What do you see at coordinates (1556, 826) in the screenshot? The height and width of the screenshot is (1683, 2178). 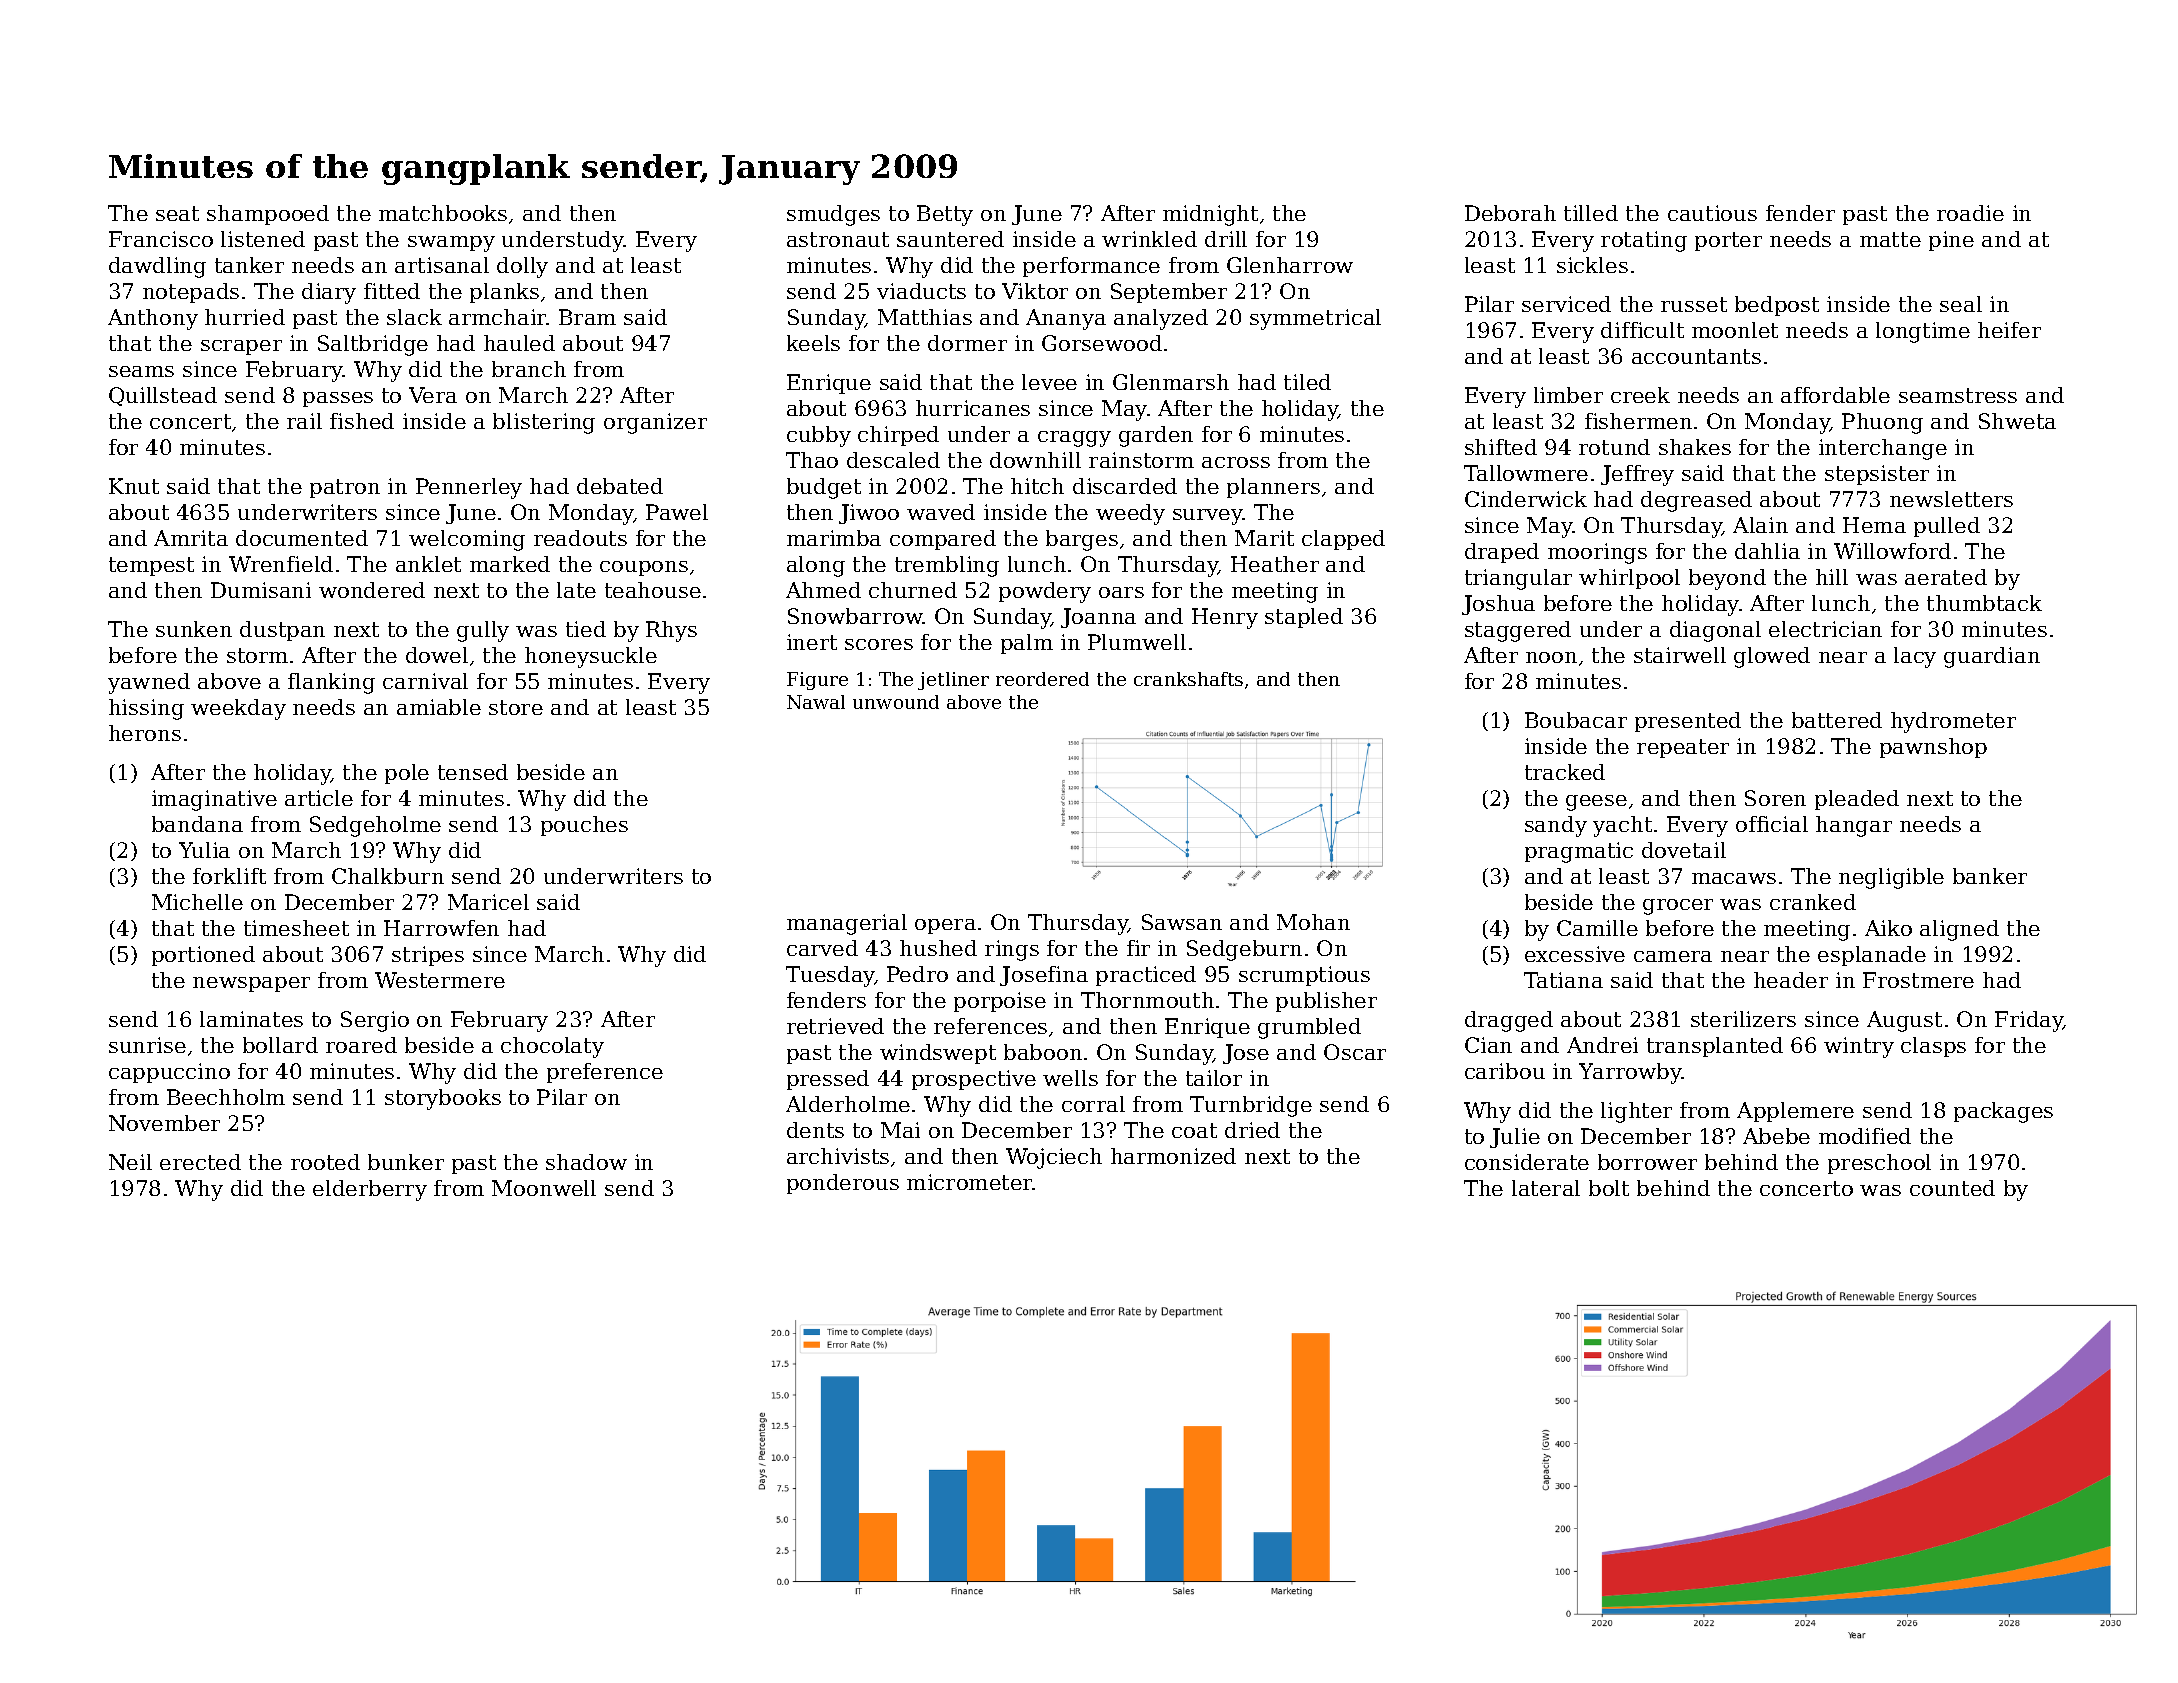 I see `sandy` at bounding box center [1556, 826].
